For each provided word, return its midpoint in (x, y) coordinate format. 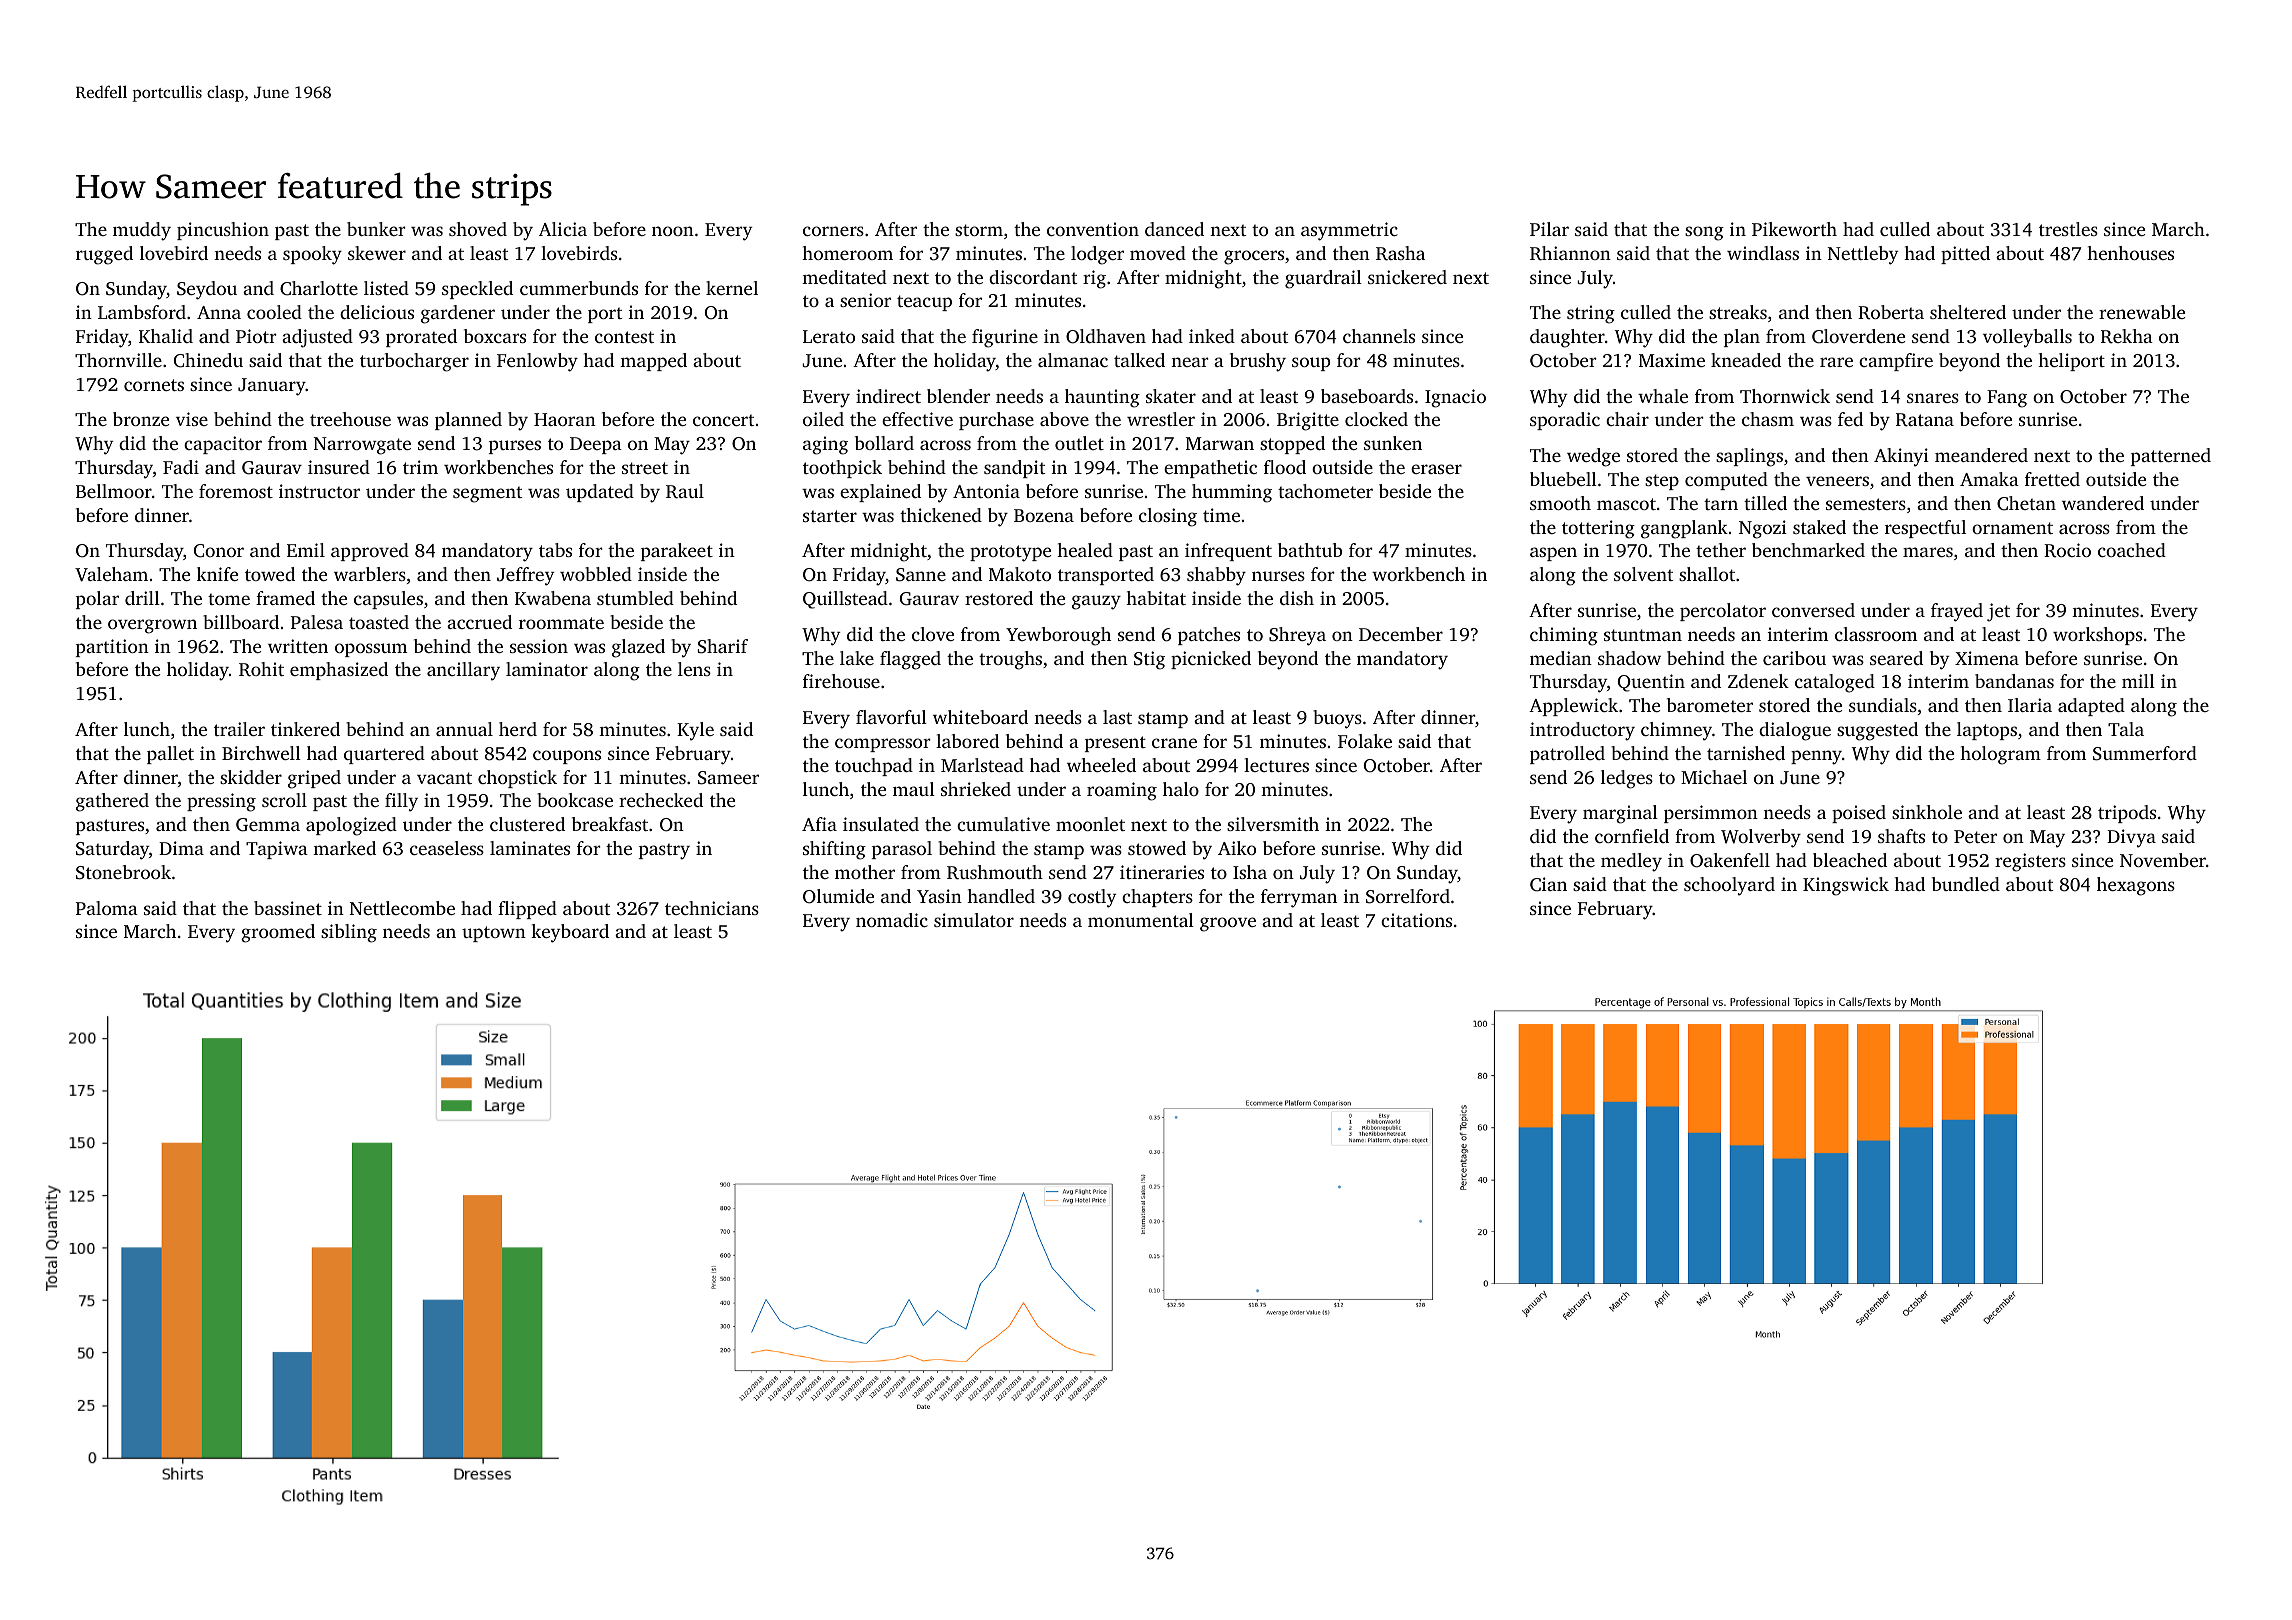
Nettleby (1863, 255)
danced (1174, 229)
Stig (1149, 660)
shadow (1629, 658)
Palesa (317, 622)
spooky (312, 255)
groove (1228, 924)
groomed (278, 933)
